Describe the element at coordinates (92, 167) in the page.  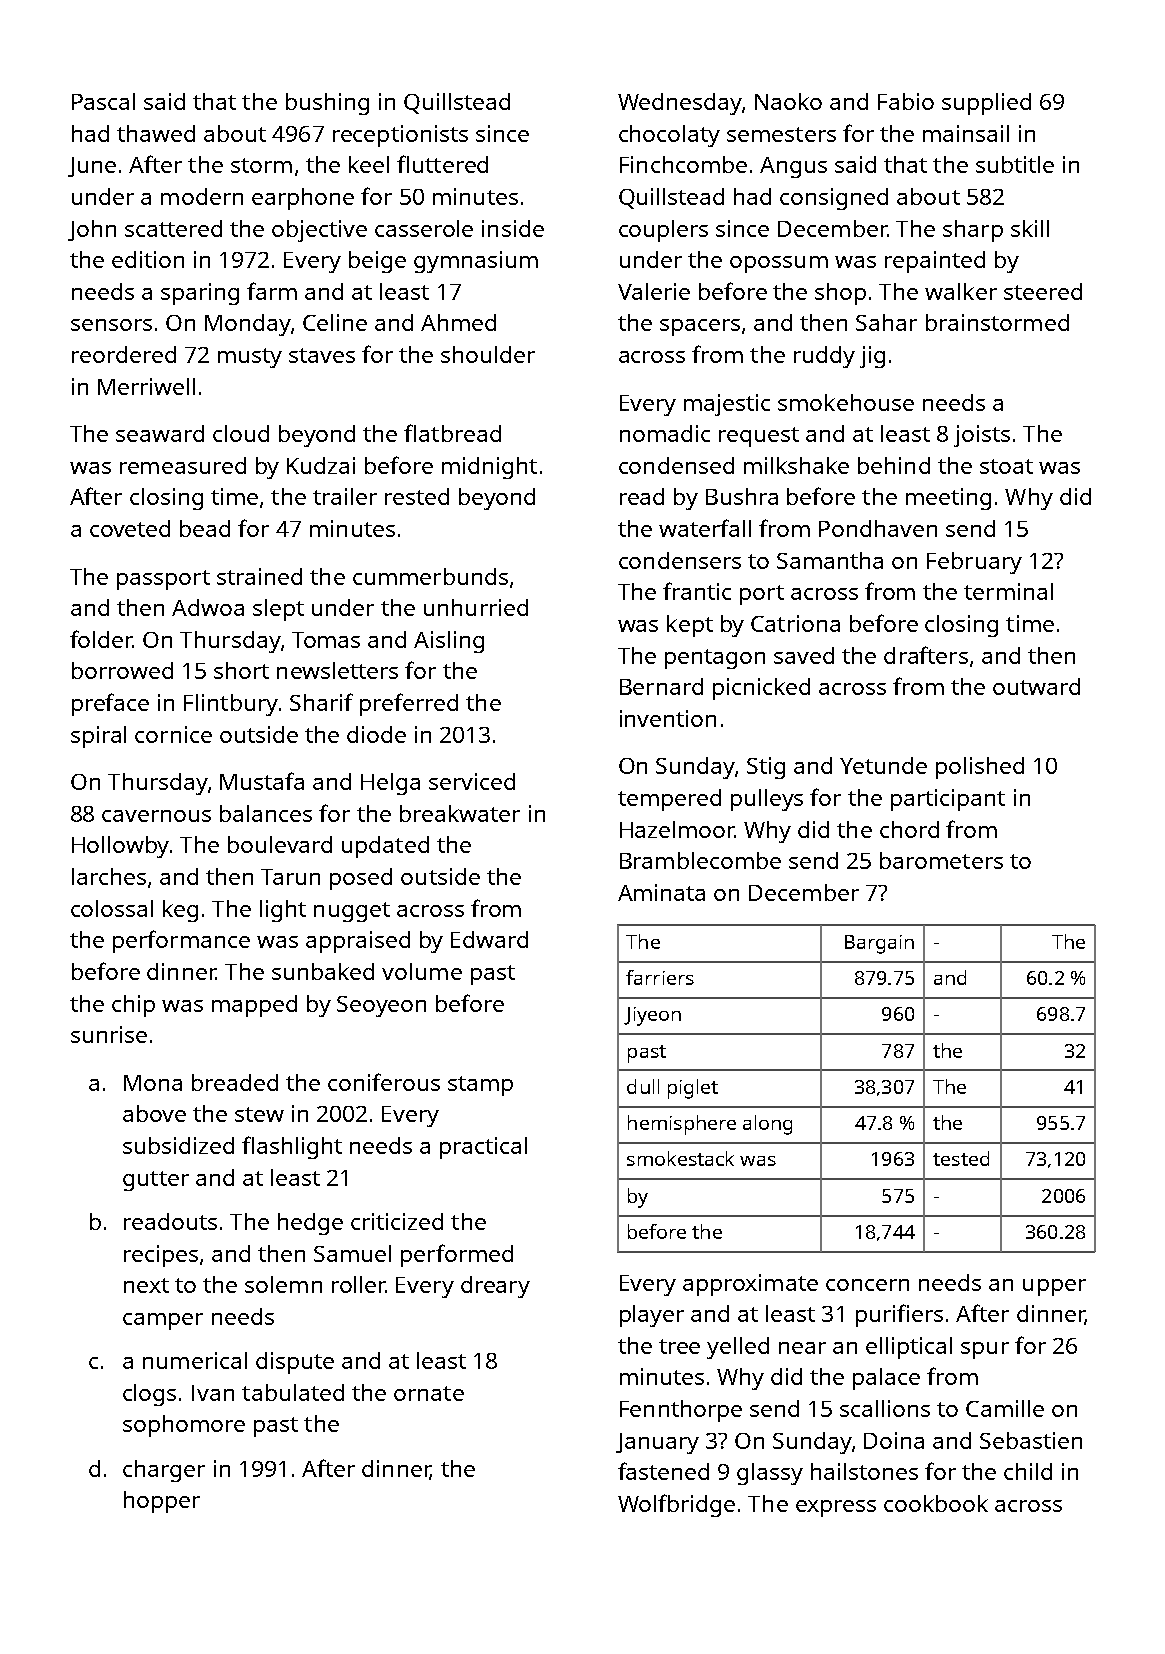
I see `June` at that location.
